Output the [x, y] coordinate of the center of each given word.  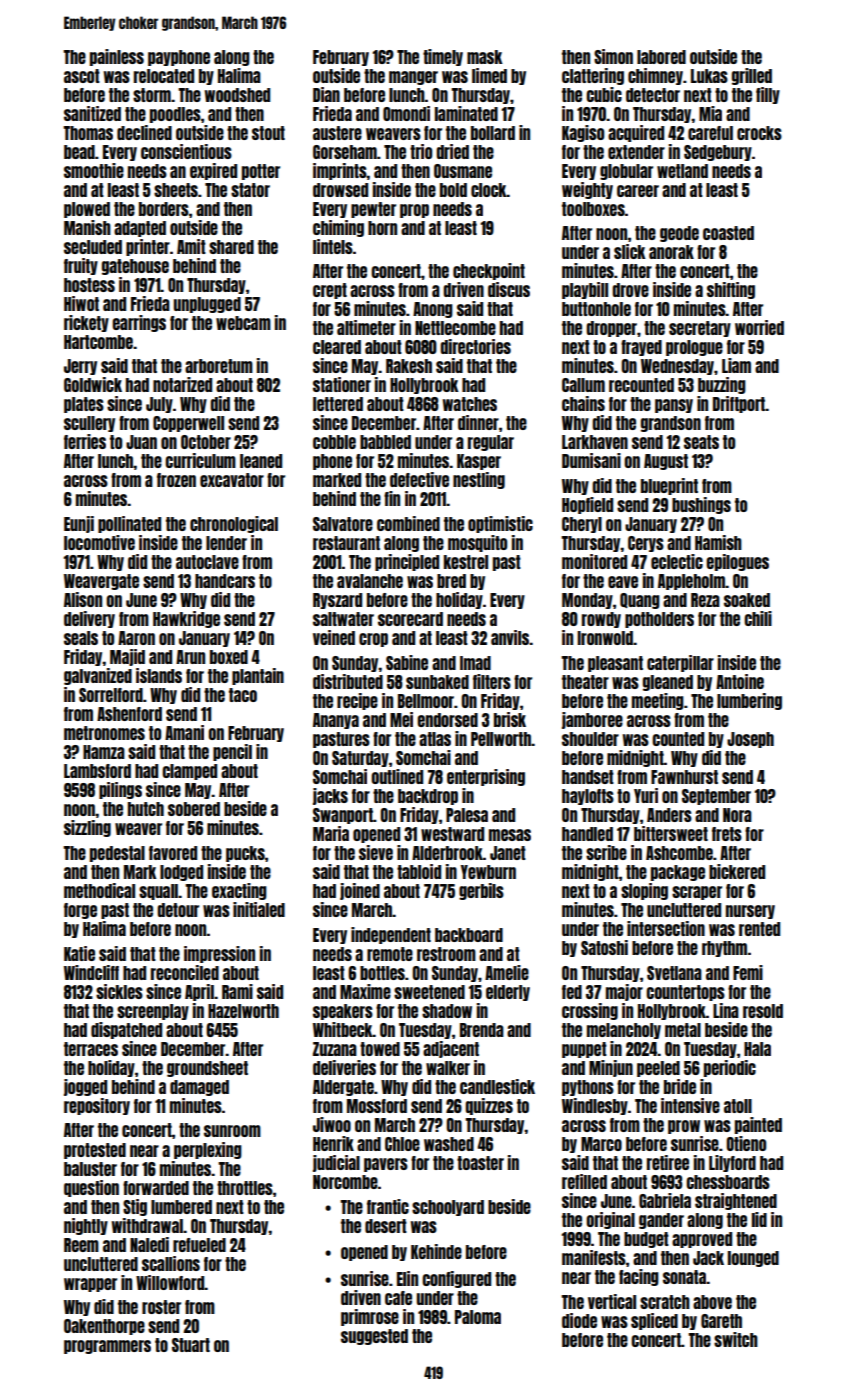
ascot [82, 76]
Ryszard [337, 601]
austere [337, 133]
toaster [480, 1163]
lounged [753, 1259]
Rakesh [409, 366]
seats [701, 442]
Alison [83, 599]
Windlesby [595, 1106]
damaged [199, 1088]
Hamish [718, 542]
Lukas [709, 76]
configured [456, 1279]
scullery [89, 424]
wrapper [90, 1285]
